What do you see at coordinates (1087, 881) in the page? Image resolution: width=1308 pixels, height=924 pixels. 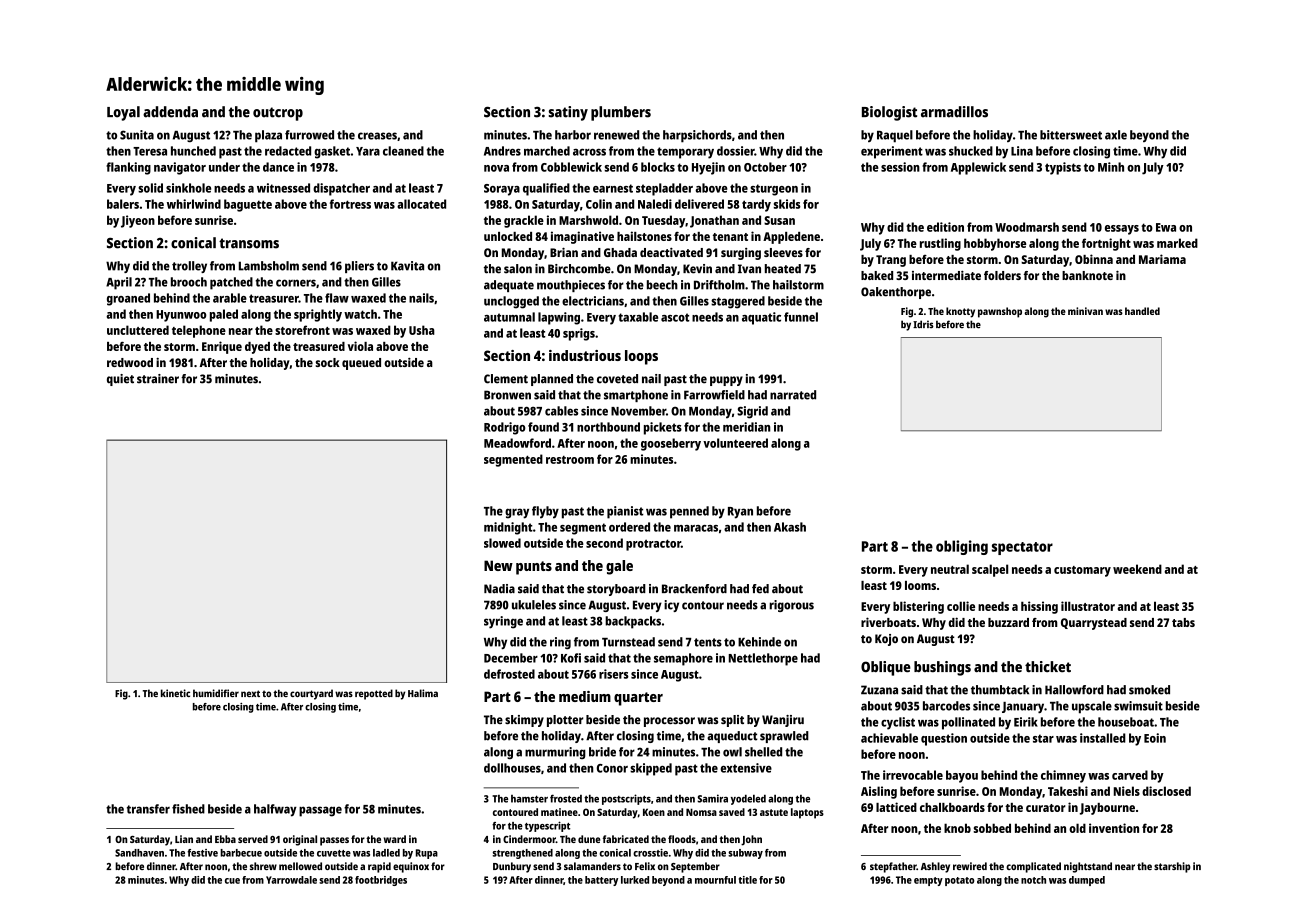 I see `dumped` at bounding box center [1087, 881].
